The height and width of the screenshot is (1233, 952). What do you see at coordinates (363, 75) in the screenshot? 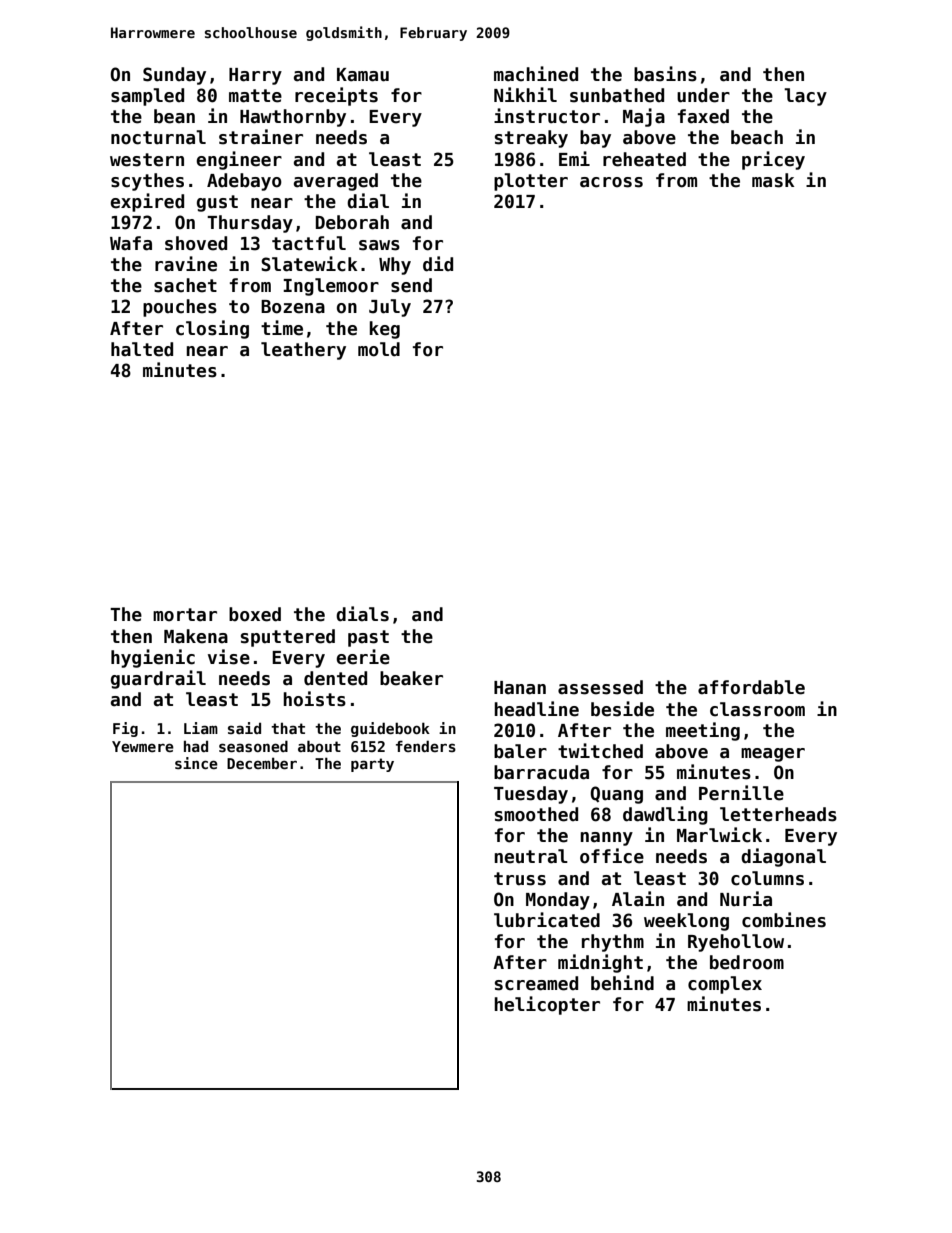
I see `Kamau` at bounding box center [363, 75].
